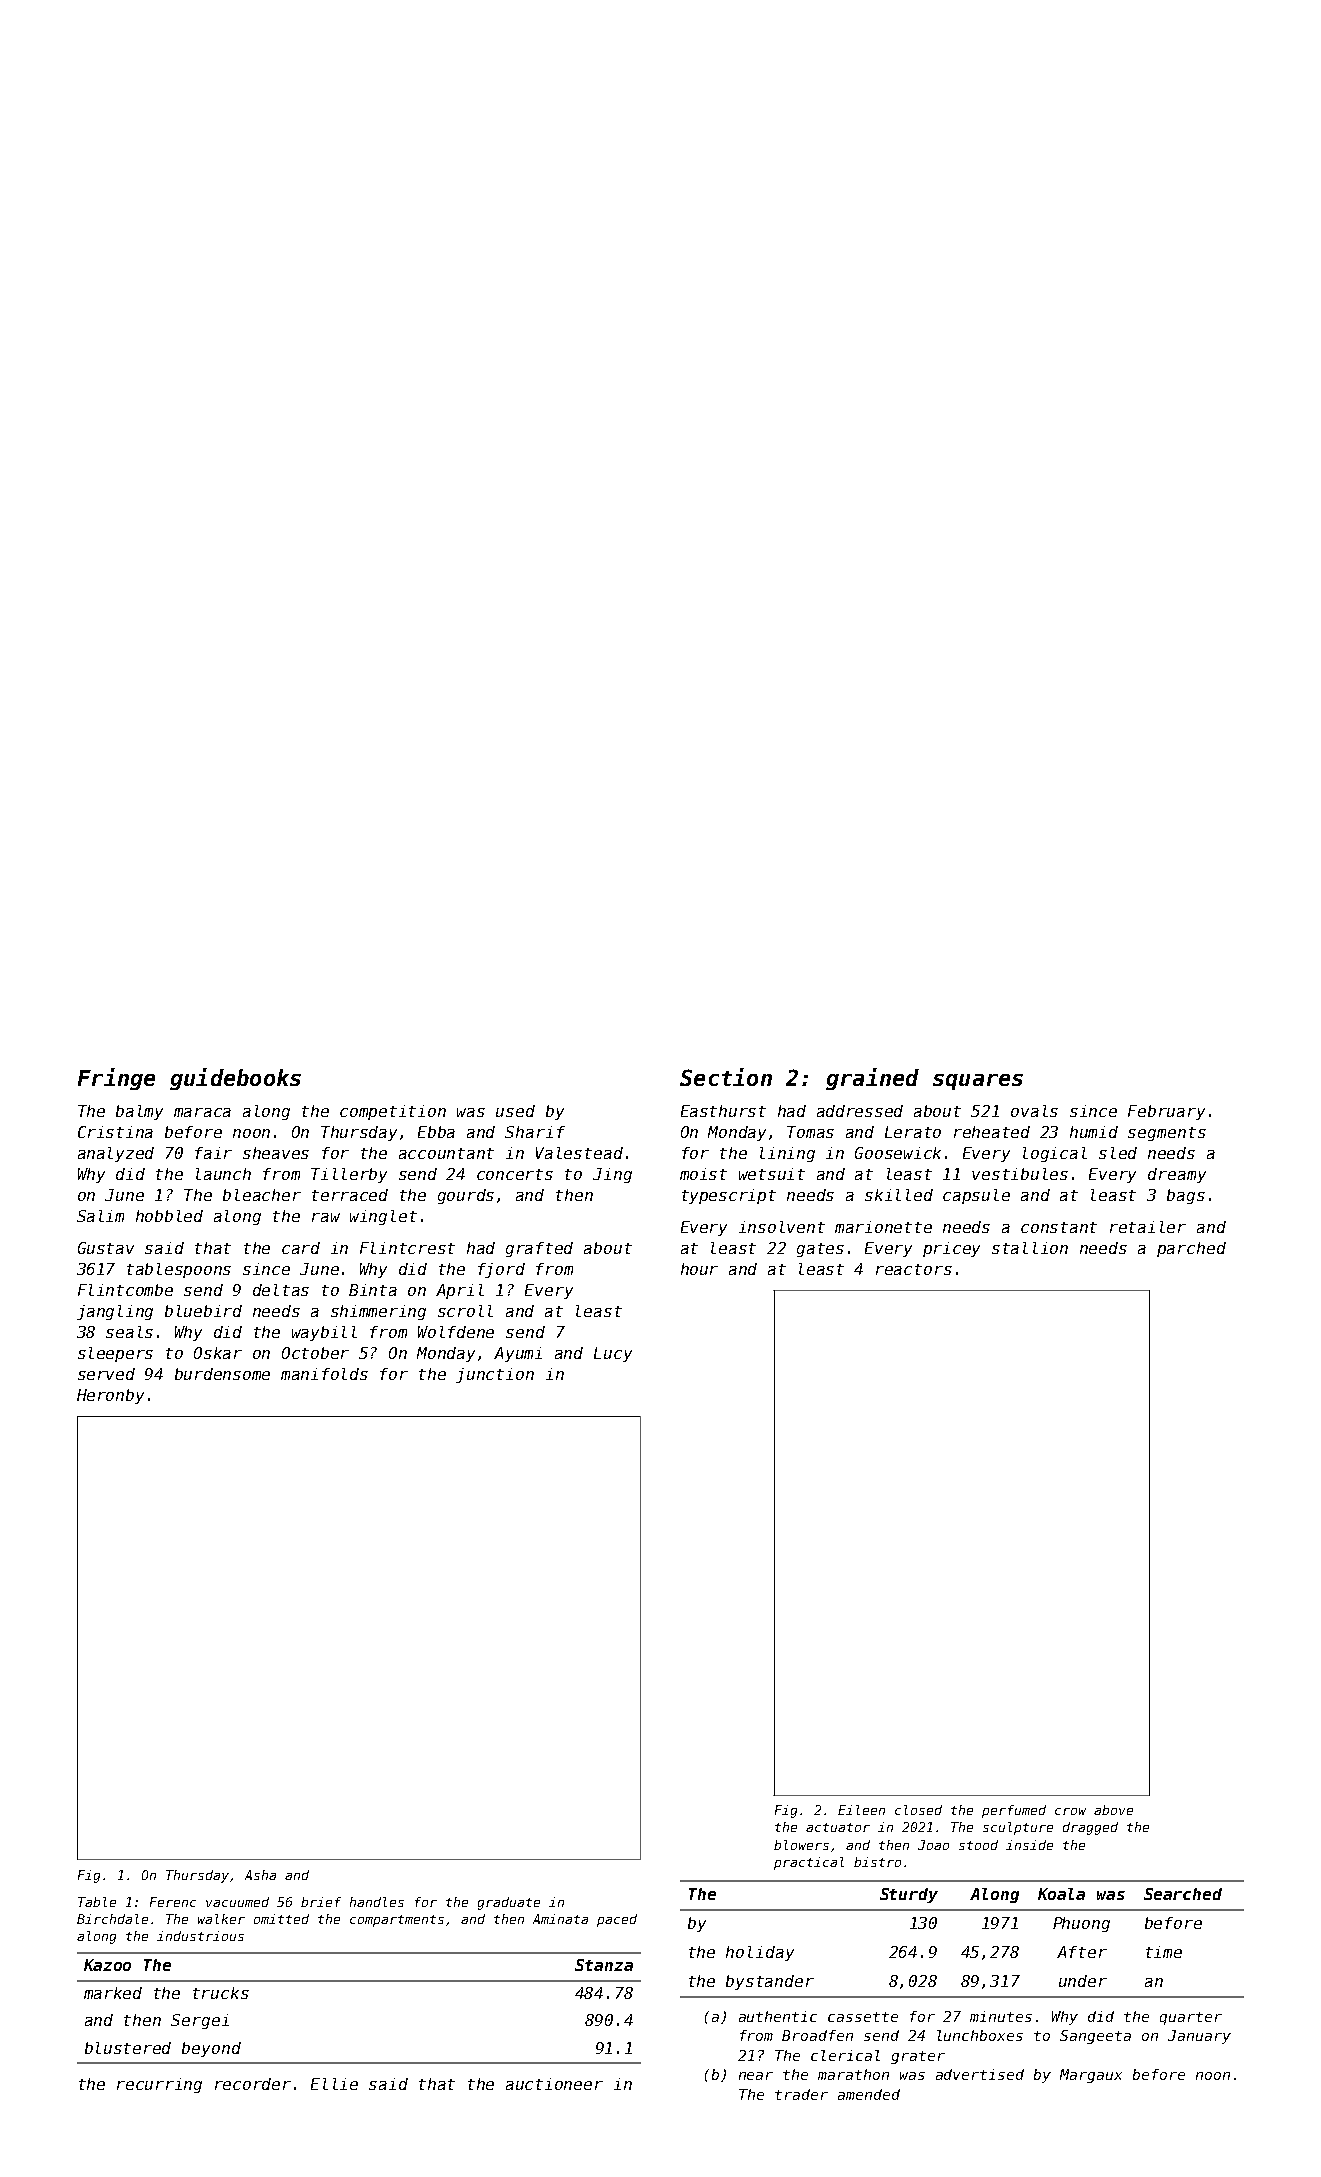  I want to click on Eileen, so click(861, 1810).
